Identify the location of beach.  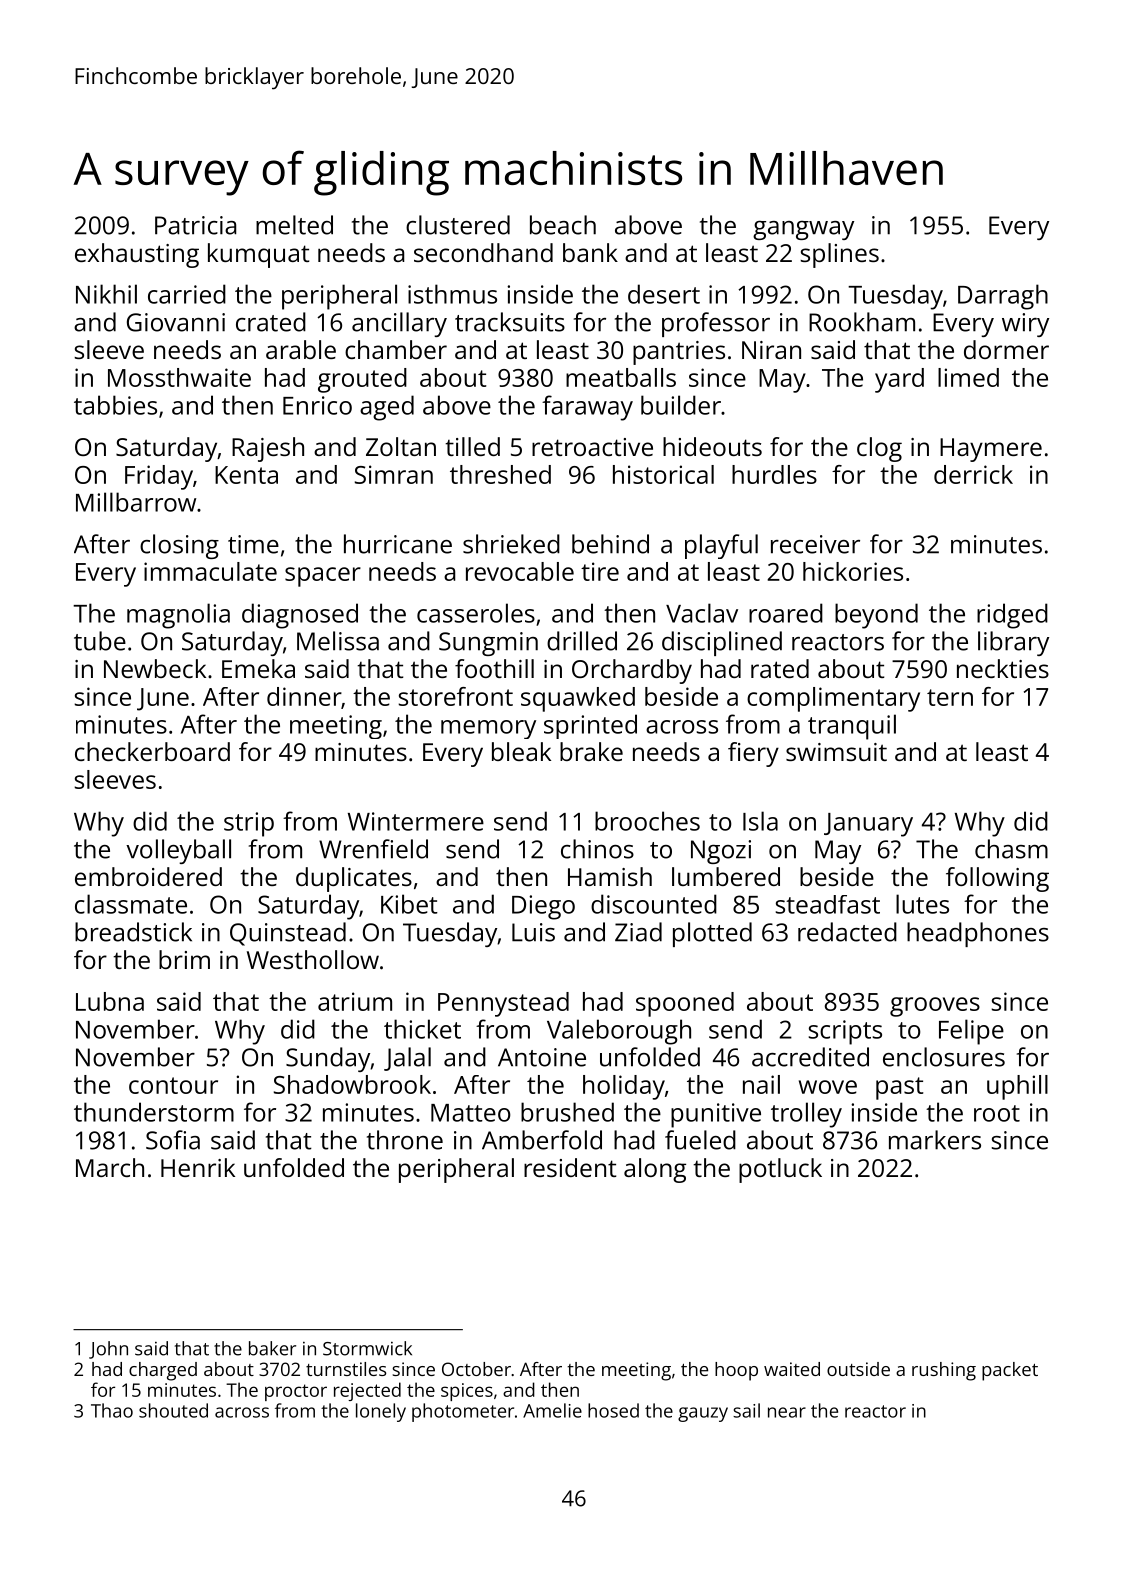
(563, 225).
